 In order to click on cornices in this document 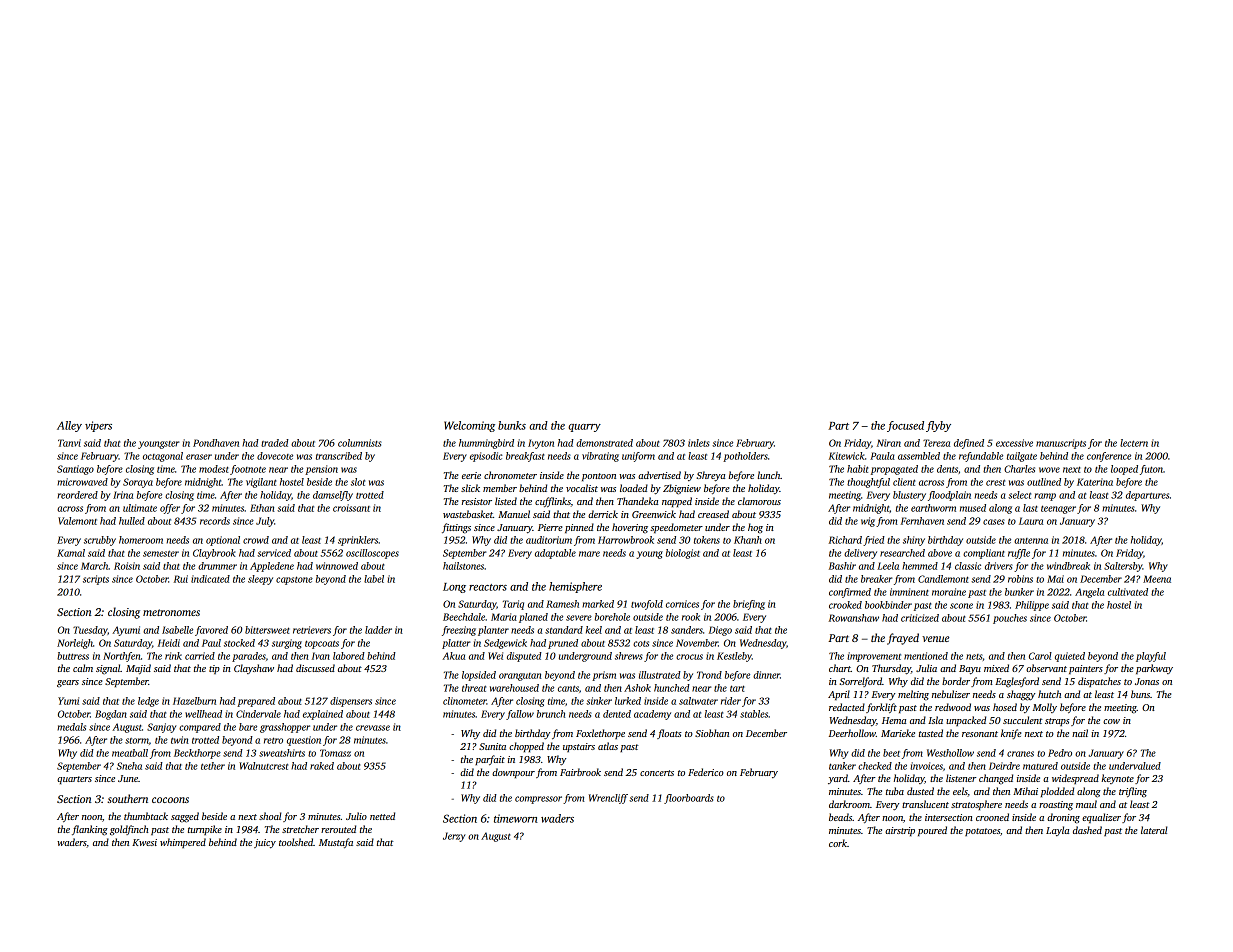, I will do `click(682, 604)`.
